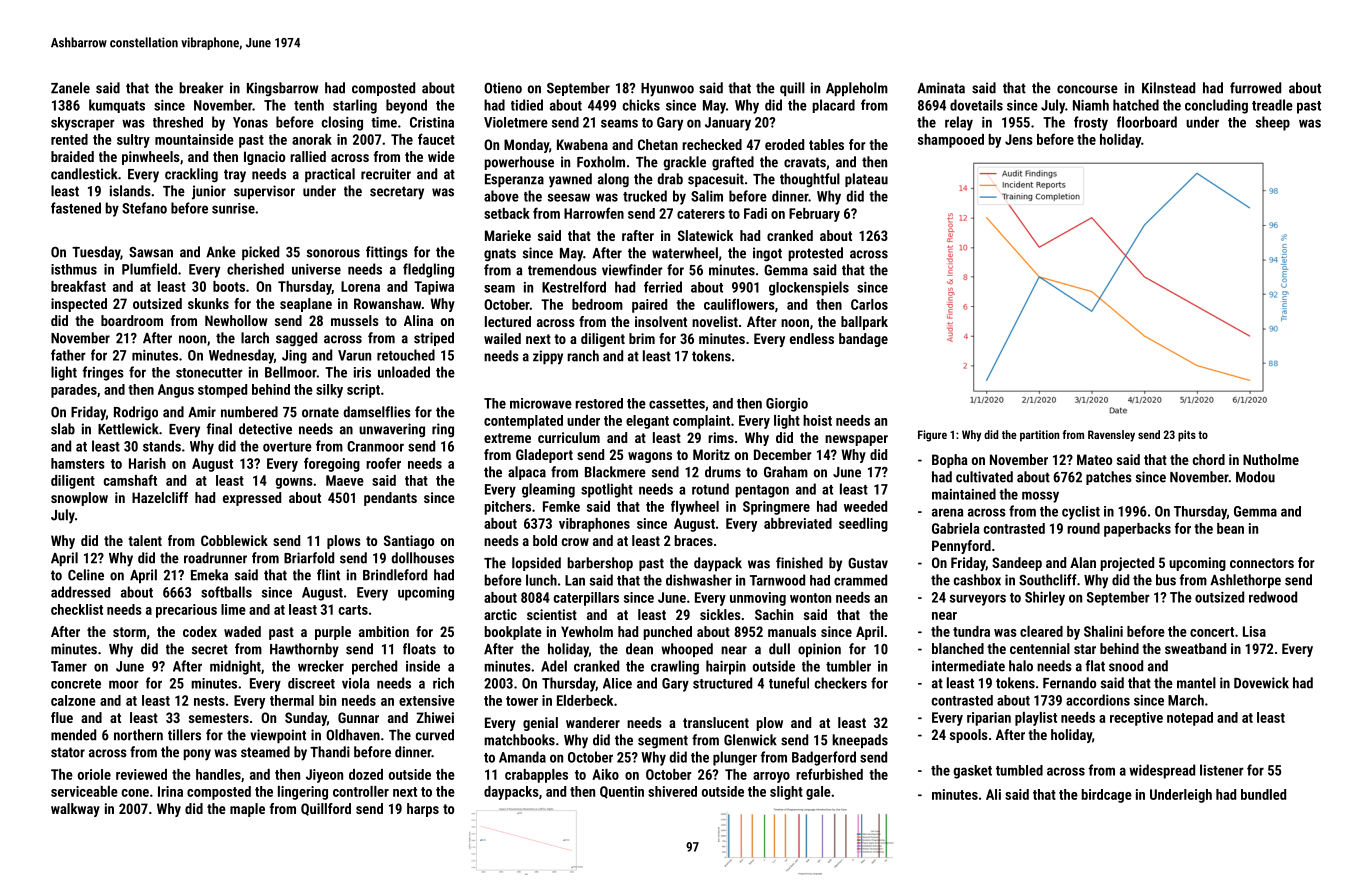 This screenshot has width=1372, height=887. Describe the element at coordinates (720, 614) in the screenshot. I see `sickles` at that location.
